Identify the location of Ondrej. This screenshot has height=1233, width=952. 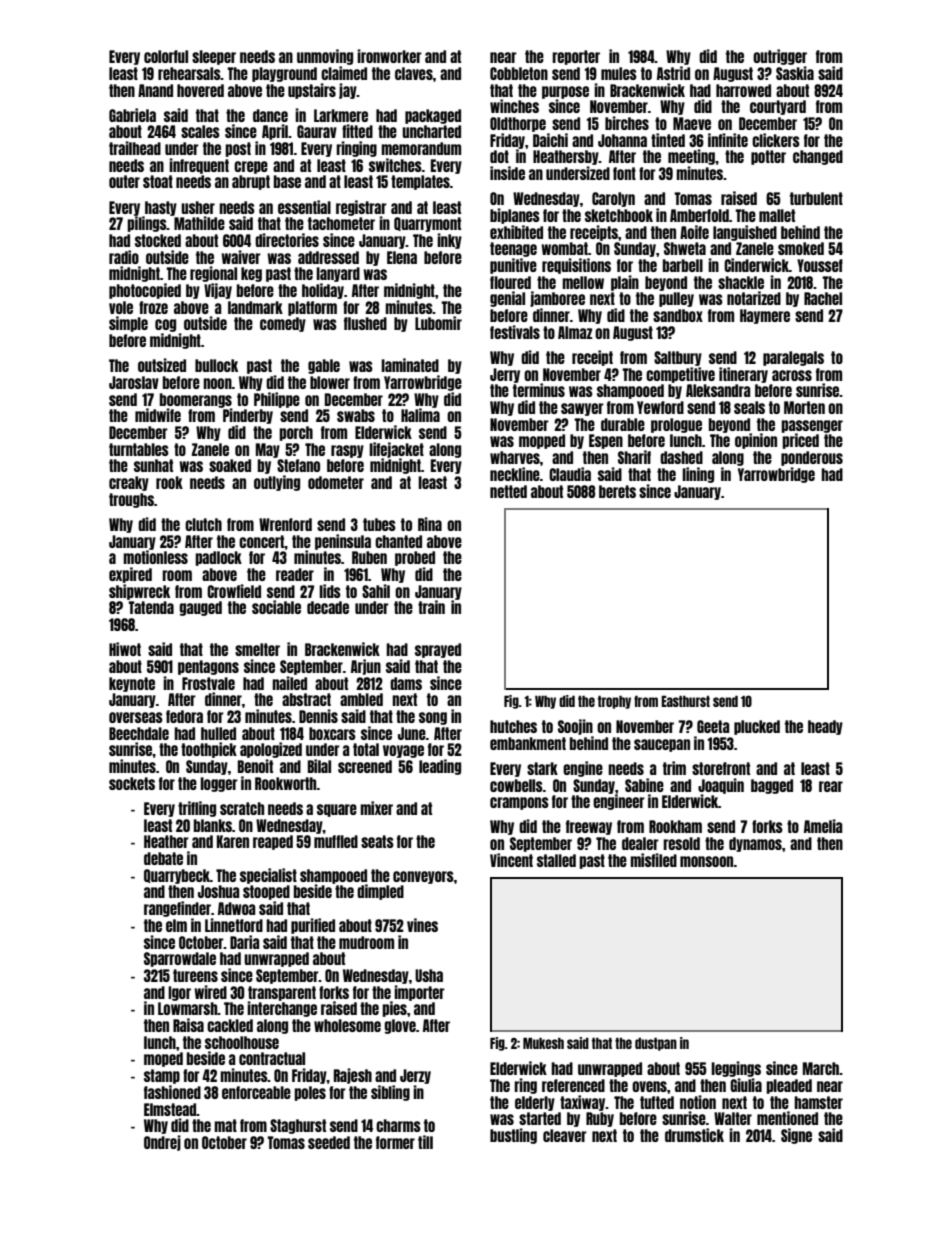
(162, 1143).
